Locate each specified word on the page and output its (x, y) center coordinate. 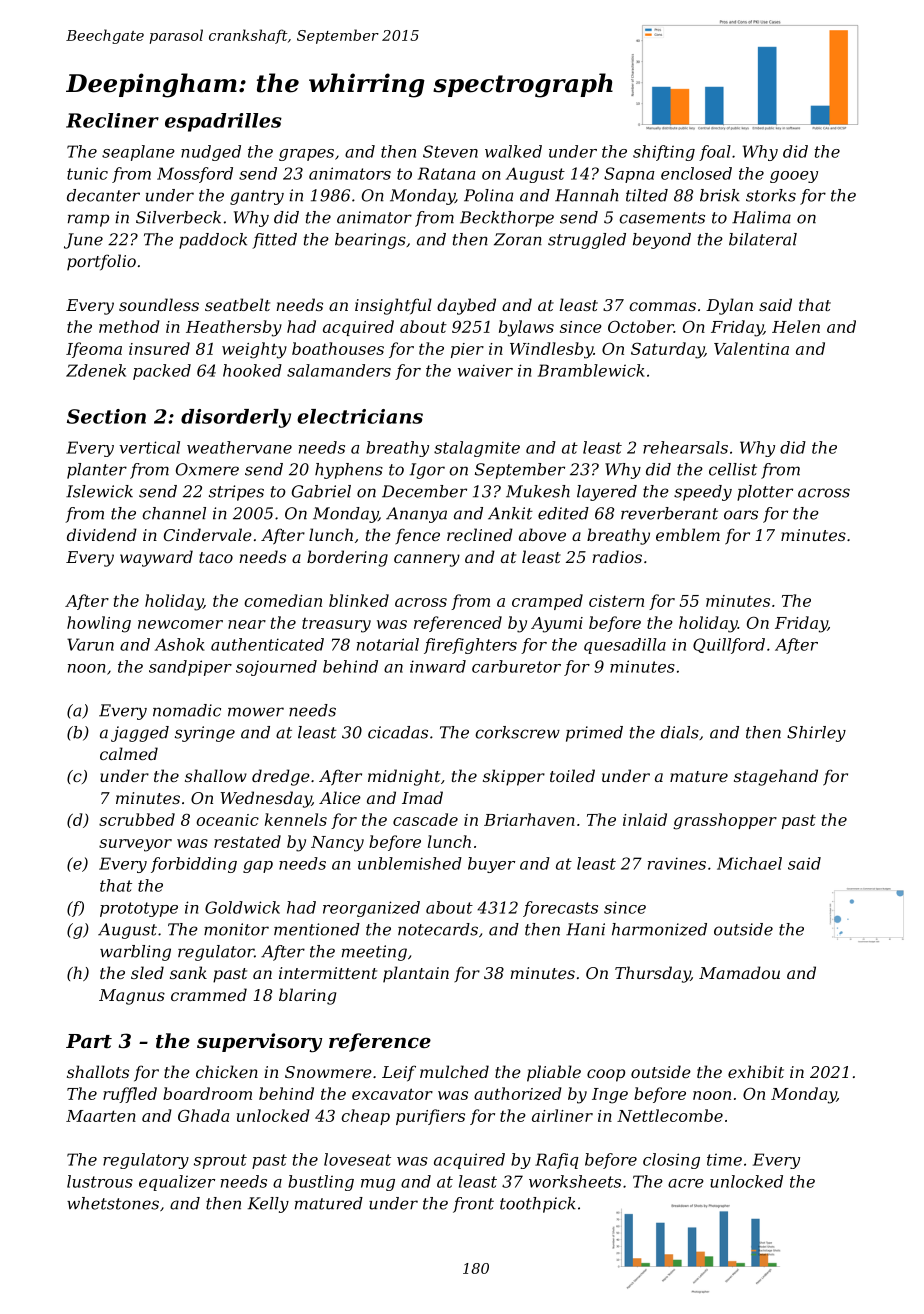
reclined (480, 534)
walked (513, 151)
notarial (388, 644)
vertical (149, 447)
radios (617, 556)
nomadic (187, 710)
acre (686, 1183)
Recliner (112, 120)
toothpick (538, 1205)
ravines (677, 863)
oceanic (227, 820)
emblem (688, 534)
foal (715, 153)
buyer (491, 865)
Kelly (268, 1205)
